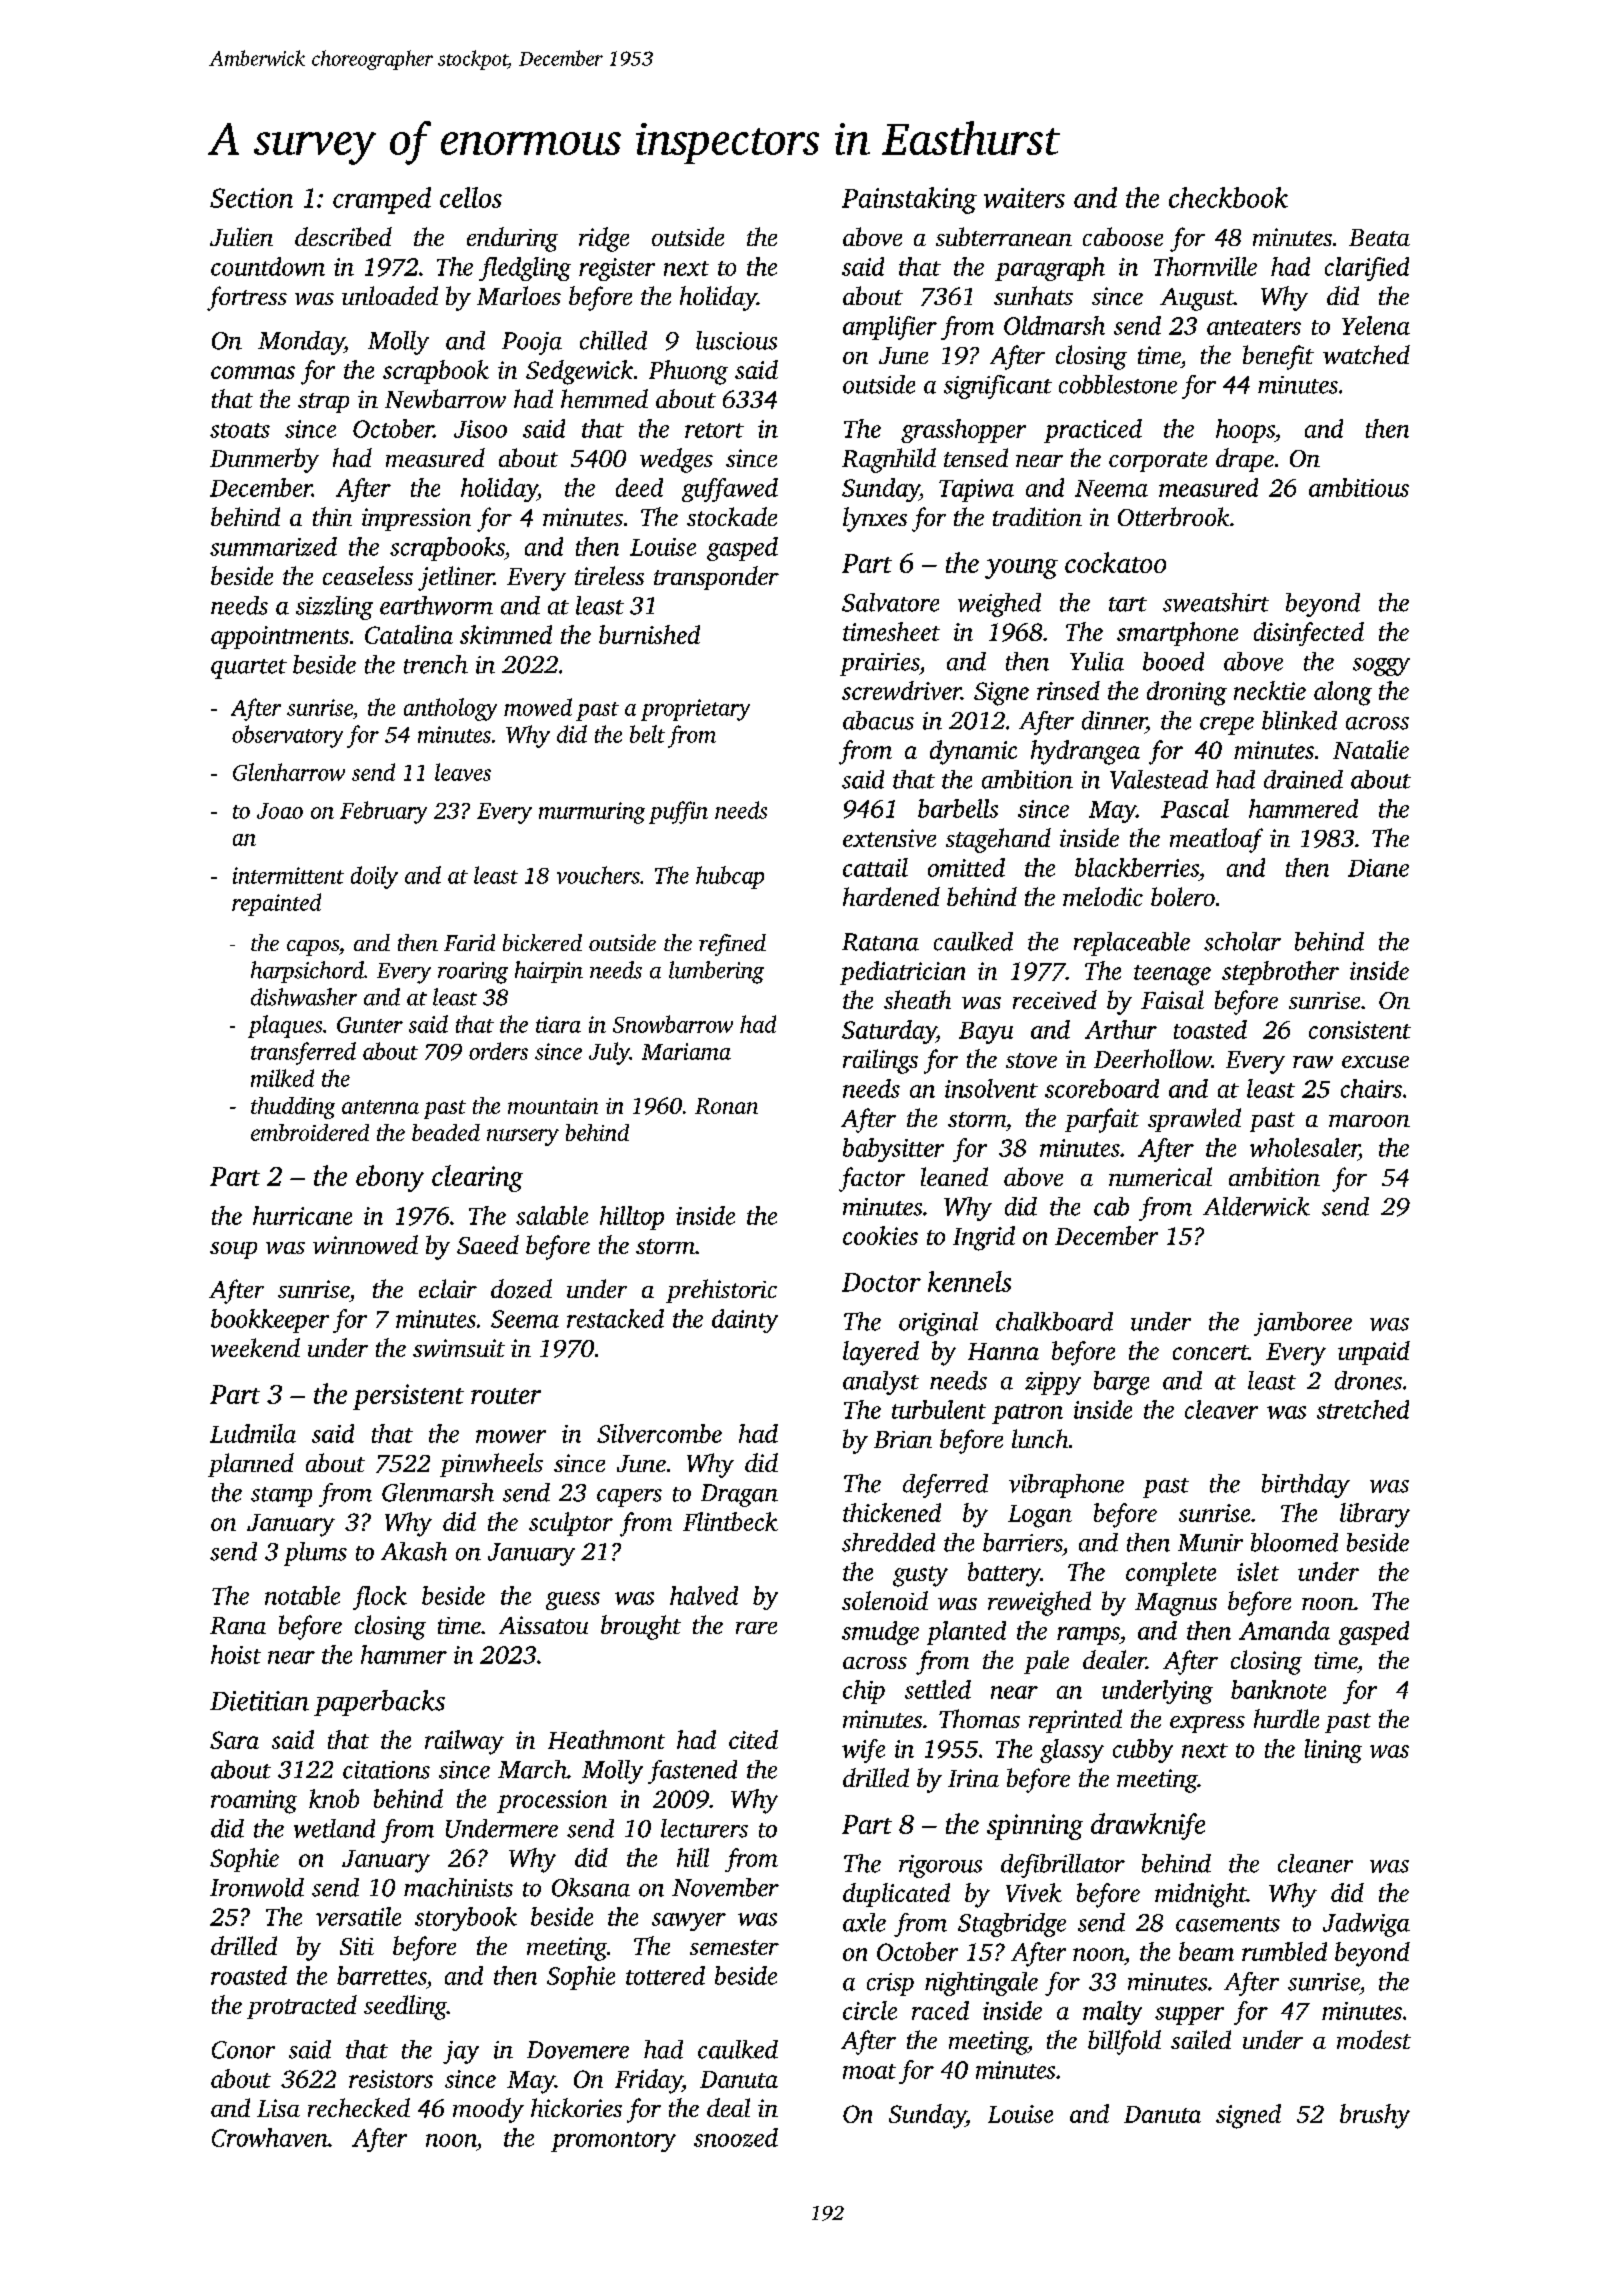  I want to click on tireless, so click(609, 575).
